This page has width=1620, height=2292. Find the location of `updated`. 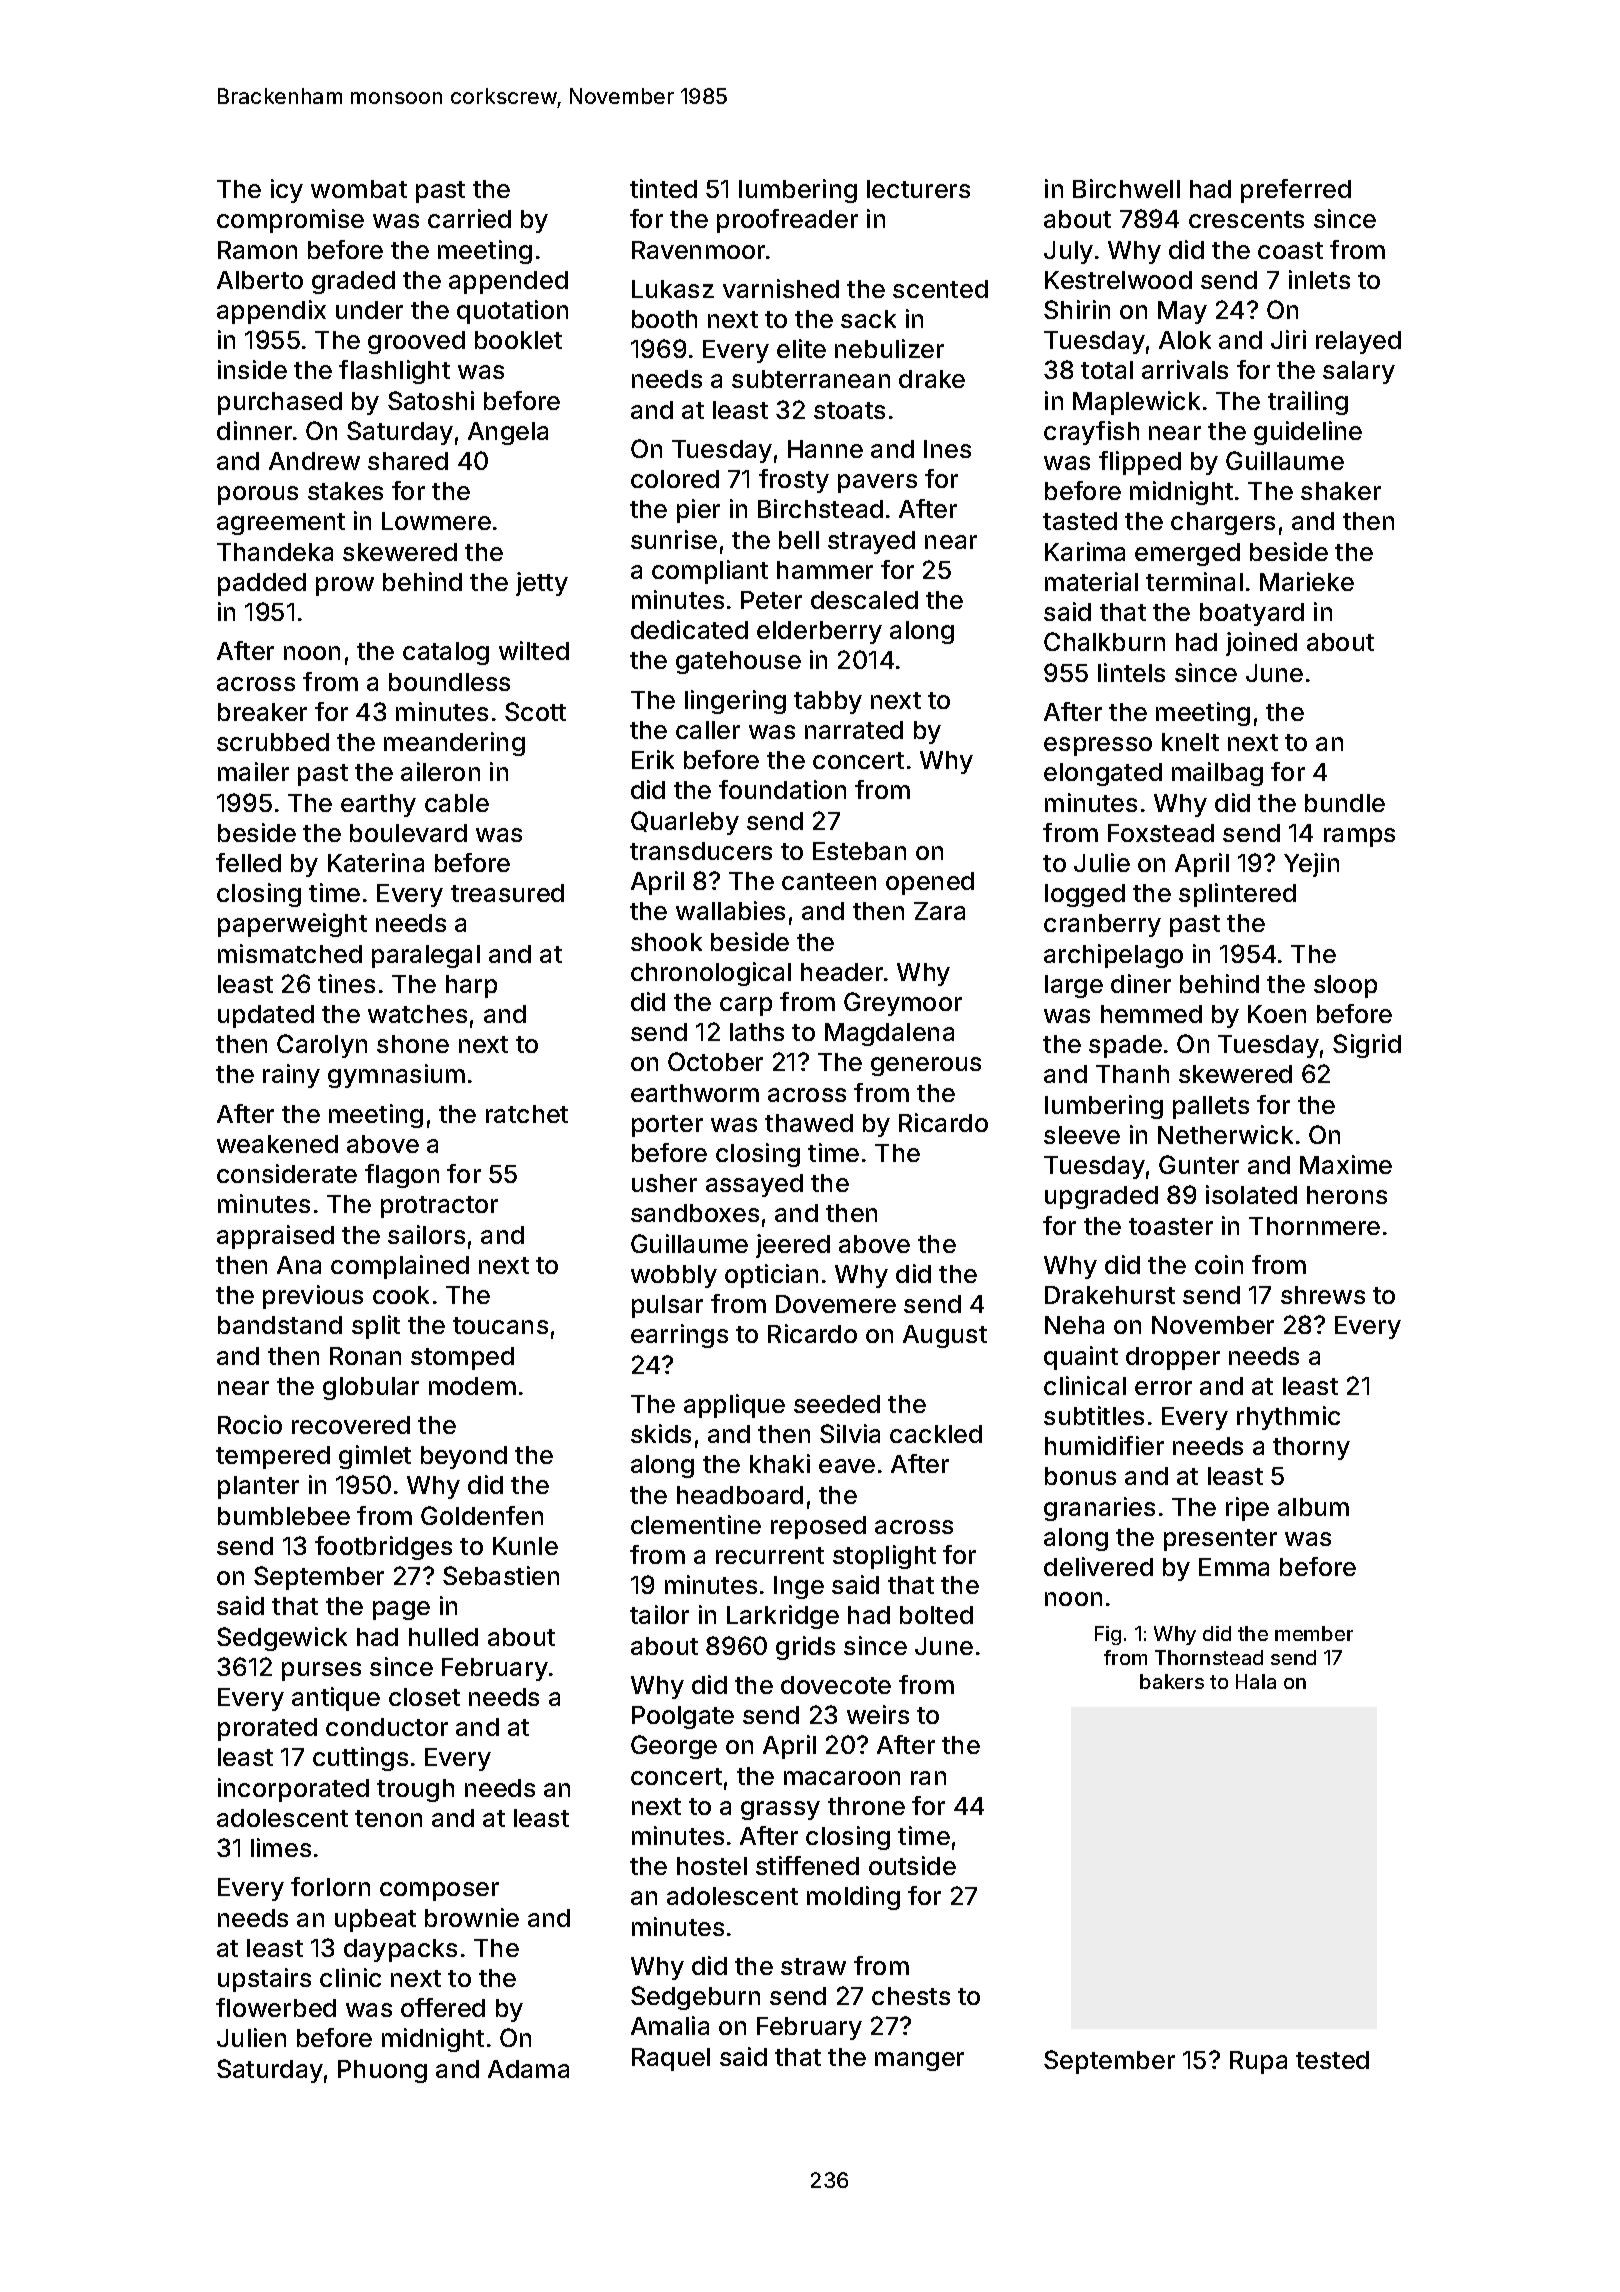

updated is located at coordinates (266, 1016).
